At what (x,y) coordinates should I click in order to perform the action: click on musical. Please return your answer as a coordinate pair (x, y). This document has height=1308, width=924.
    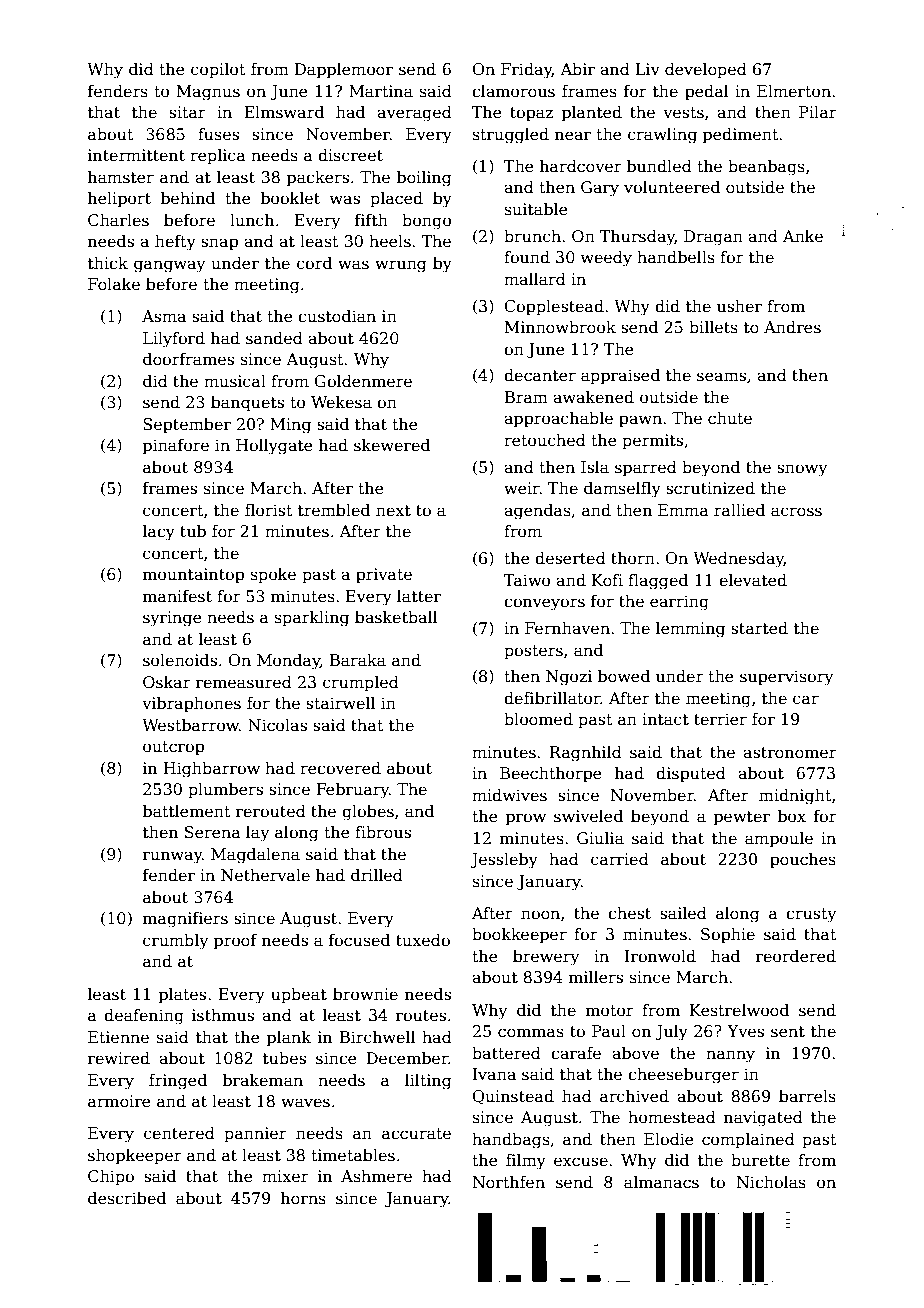
    Looking at the image, I should click on (235, 381).
